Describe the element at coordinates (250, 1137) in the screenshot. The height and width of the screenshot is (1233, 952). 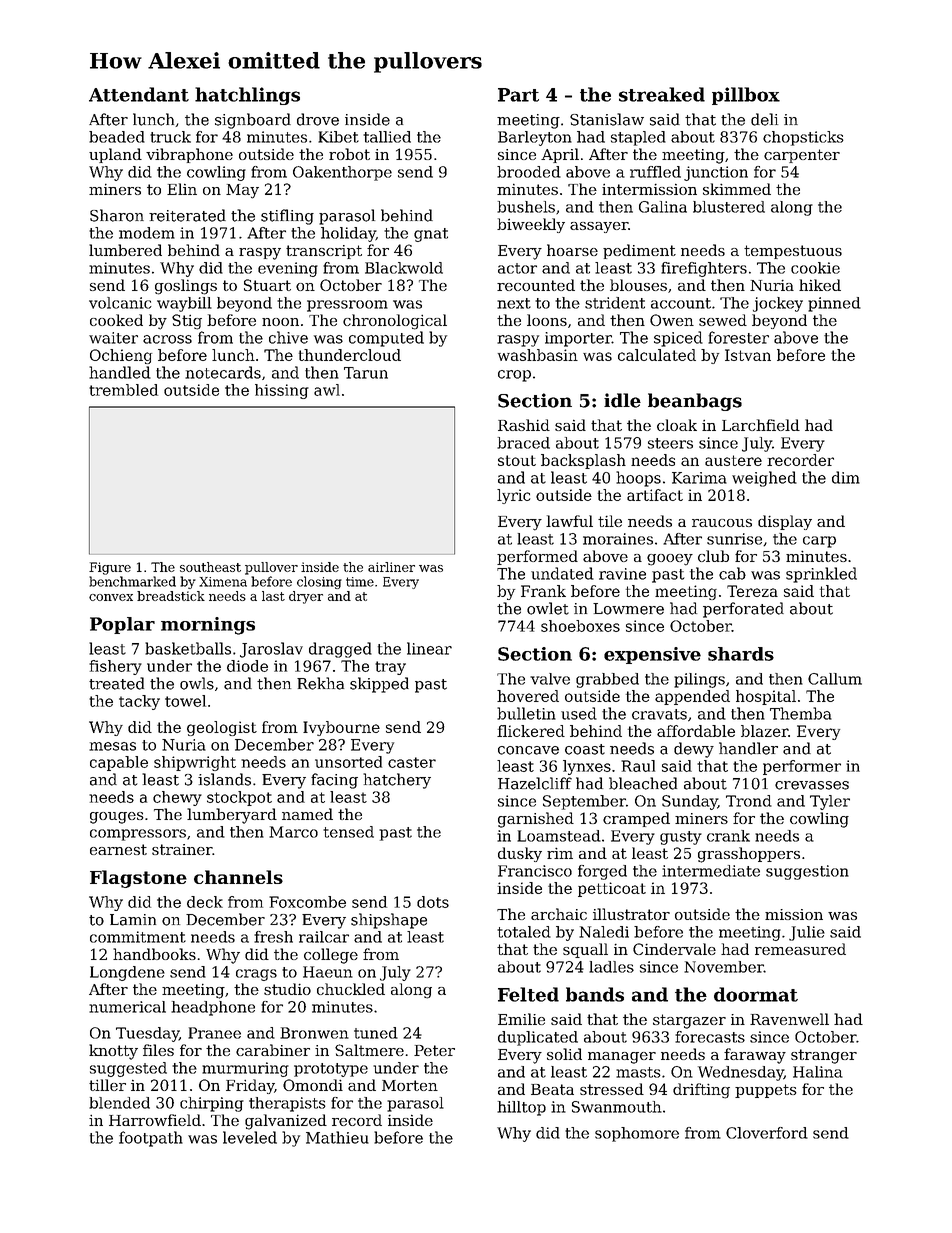
I see `leveled` at that location.
